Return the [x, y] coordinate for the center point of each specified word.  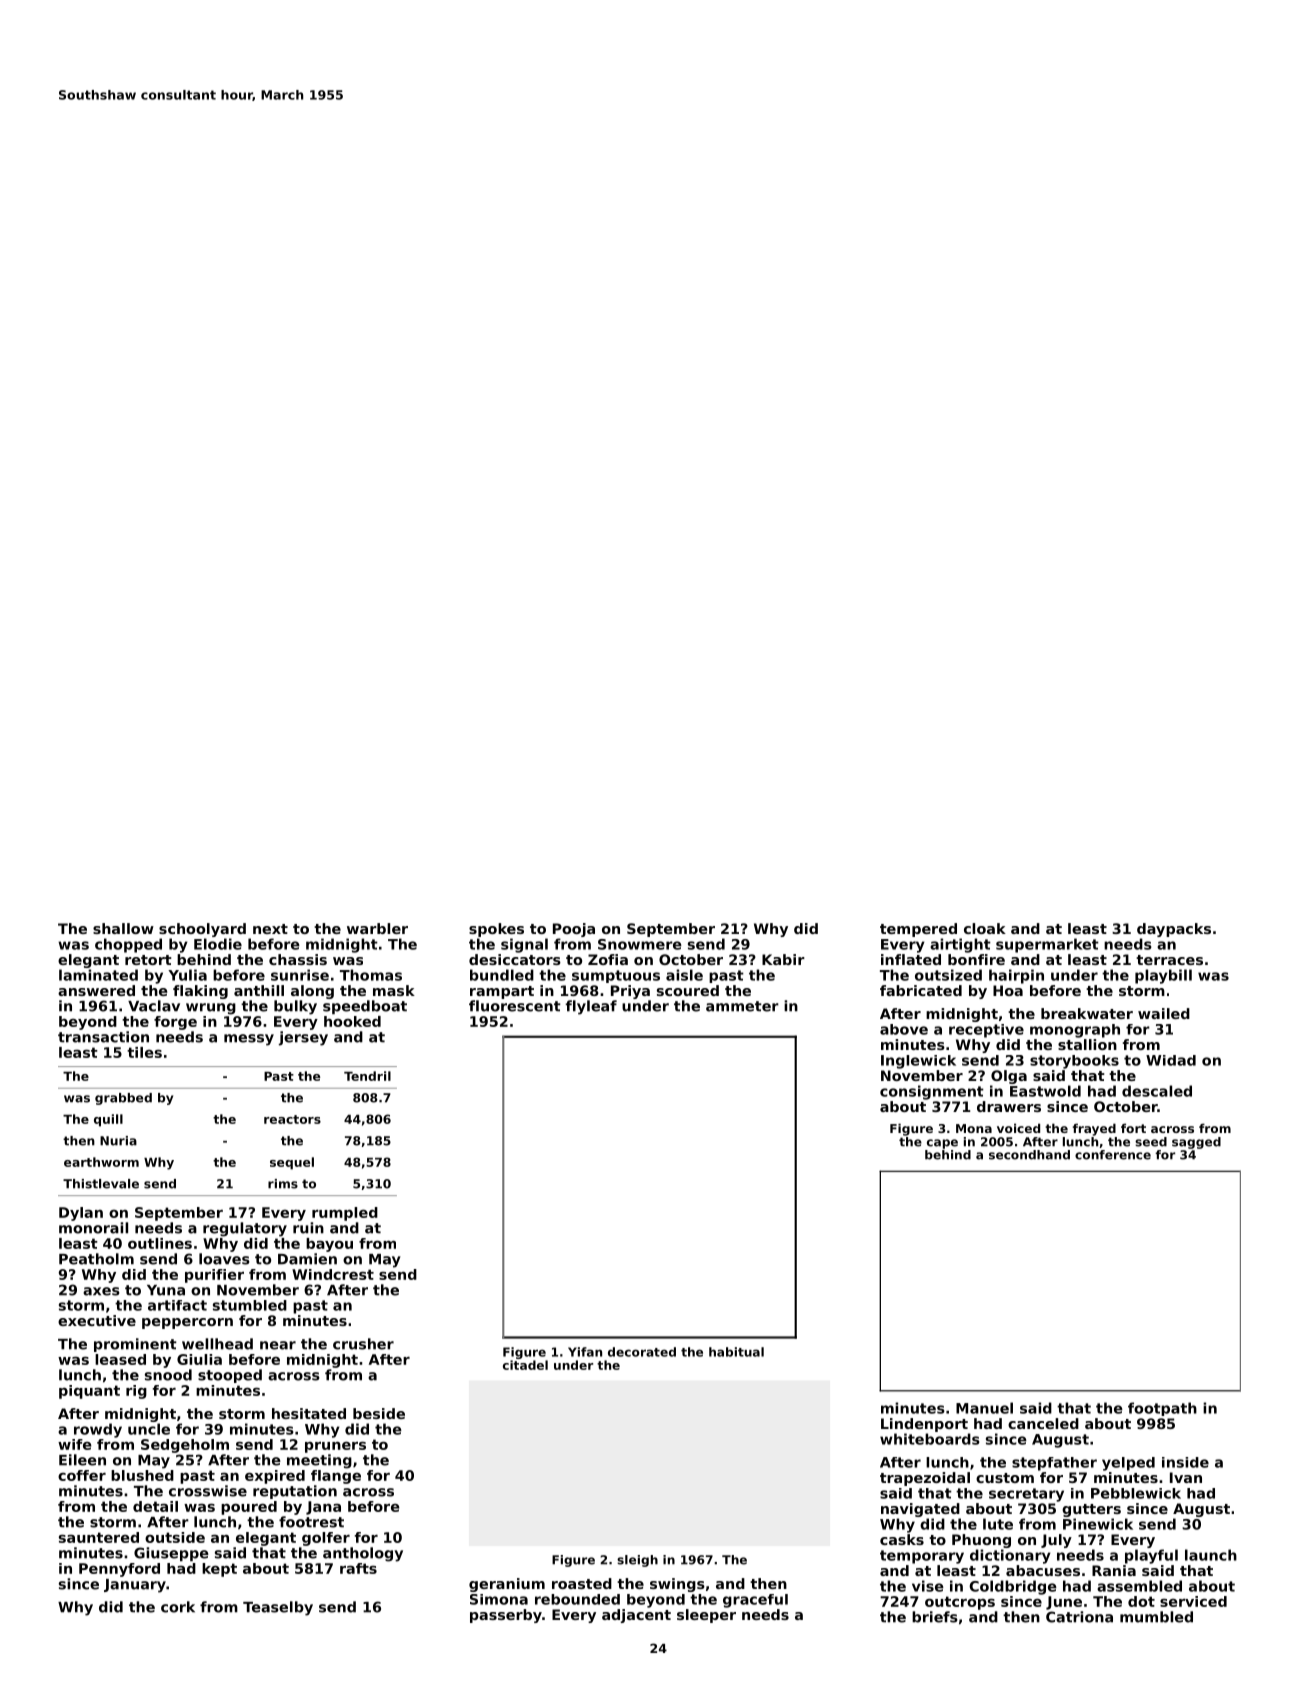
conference [1113, 1155]
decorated [642, 1352]
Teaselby [278, 1608]
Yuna [166, 1290]
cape [942, 1144]
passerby [506, 1616]
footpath [1162, 1409]
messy [249, 1040]
